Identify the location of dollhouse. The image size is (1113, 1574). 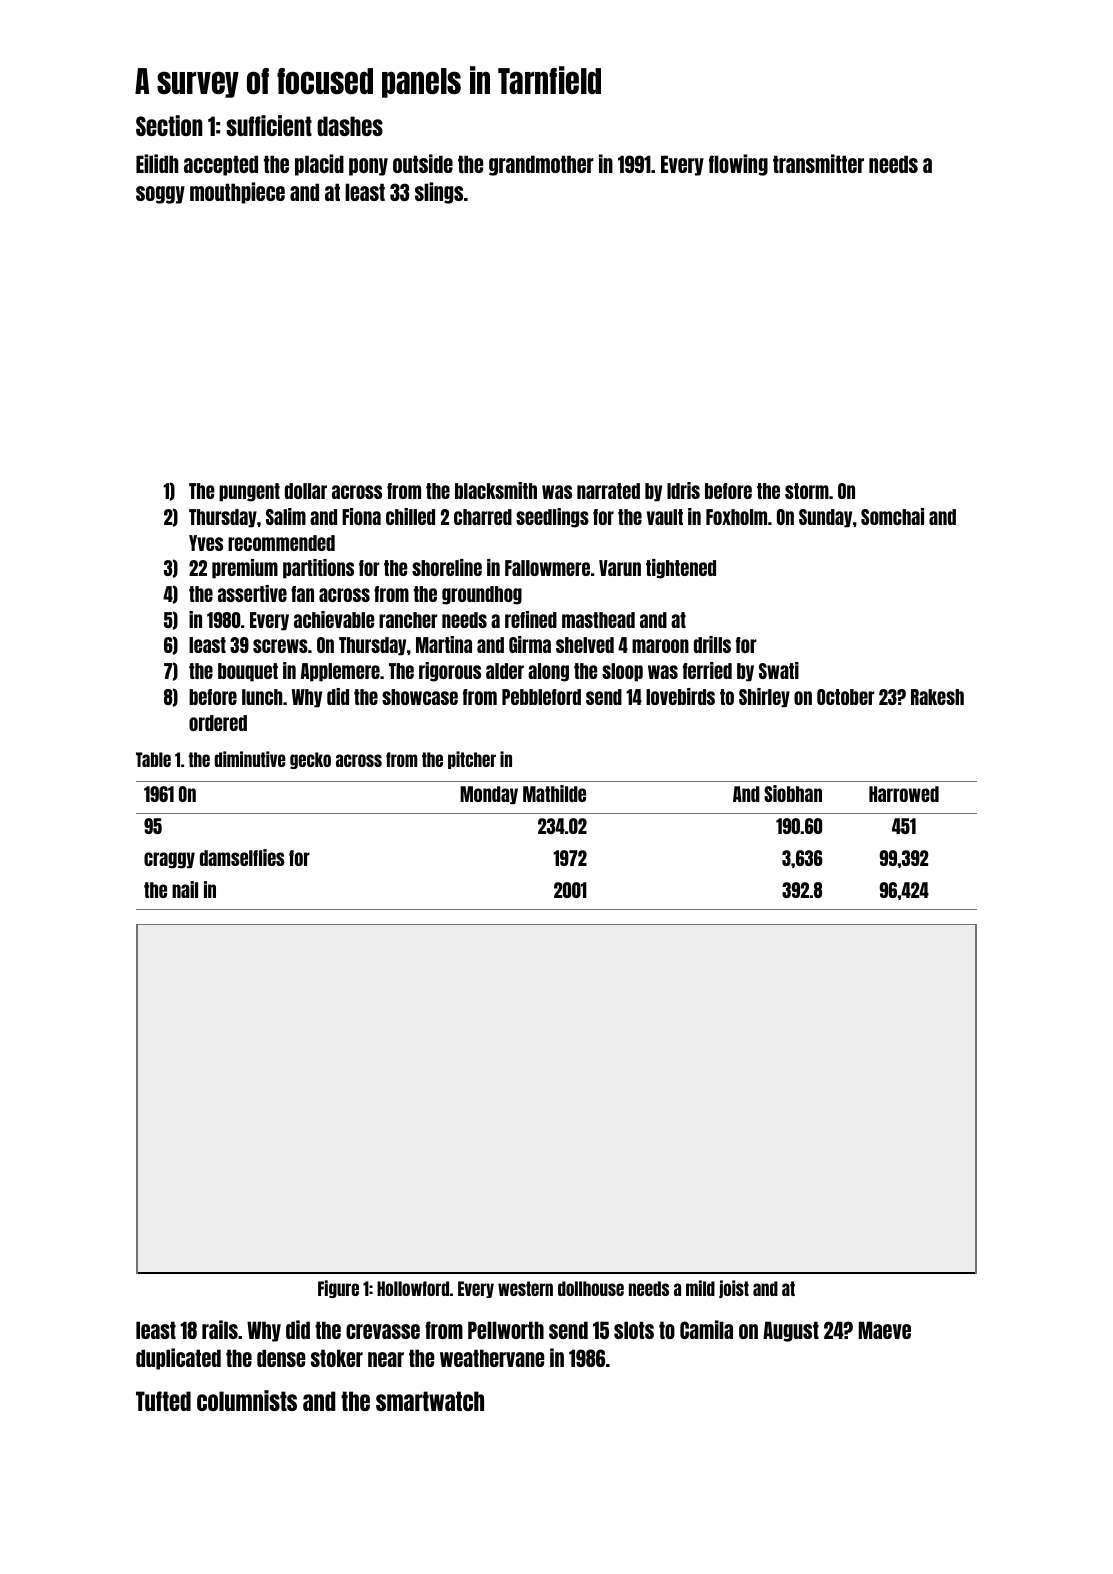
(591, 1288).
